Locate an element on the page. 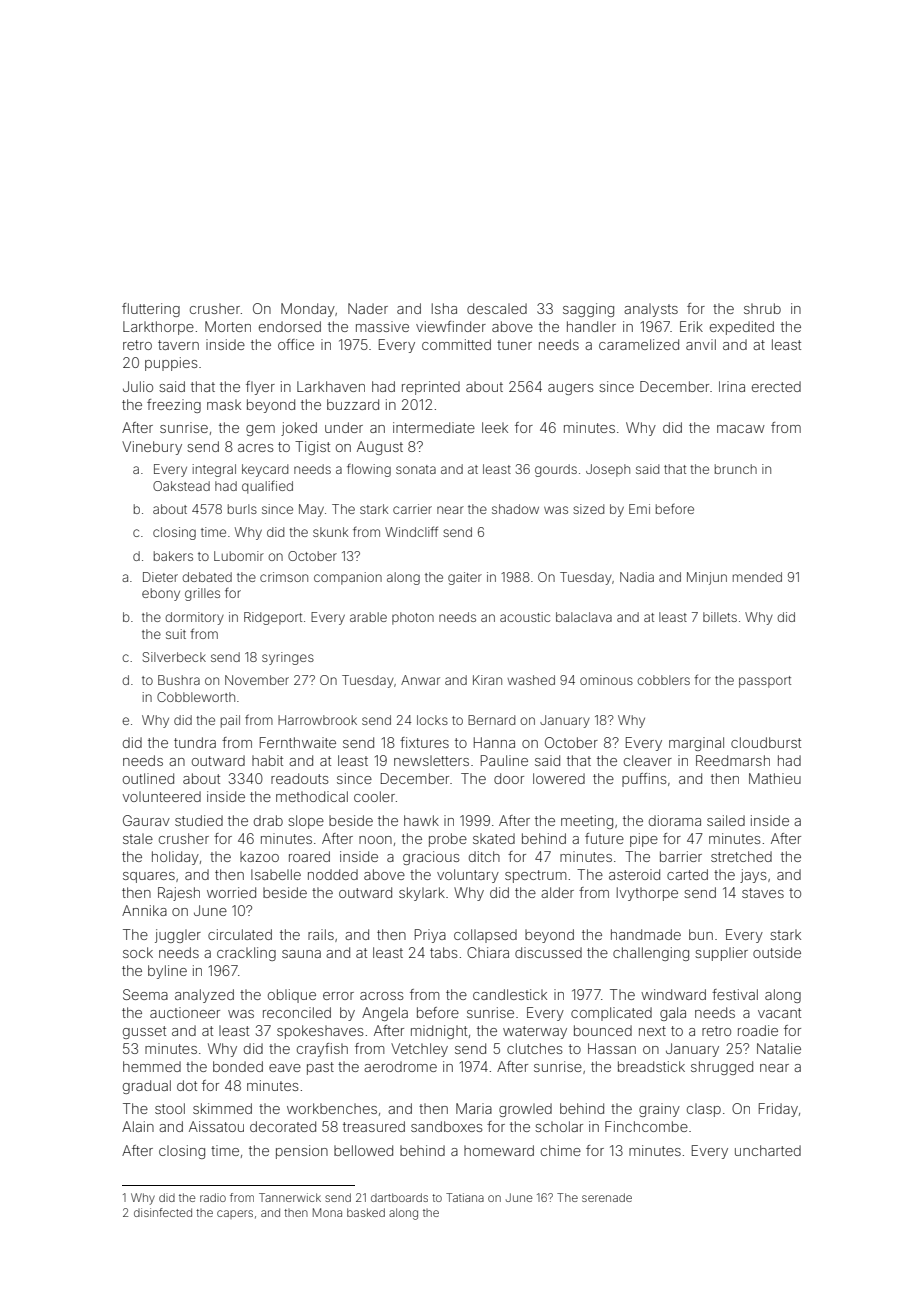  dormitory is located at coordinates (194, 618).
